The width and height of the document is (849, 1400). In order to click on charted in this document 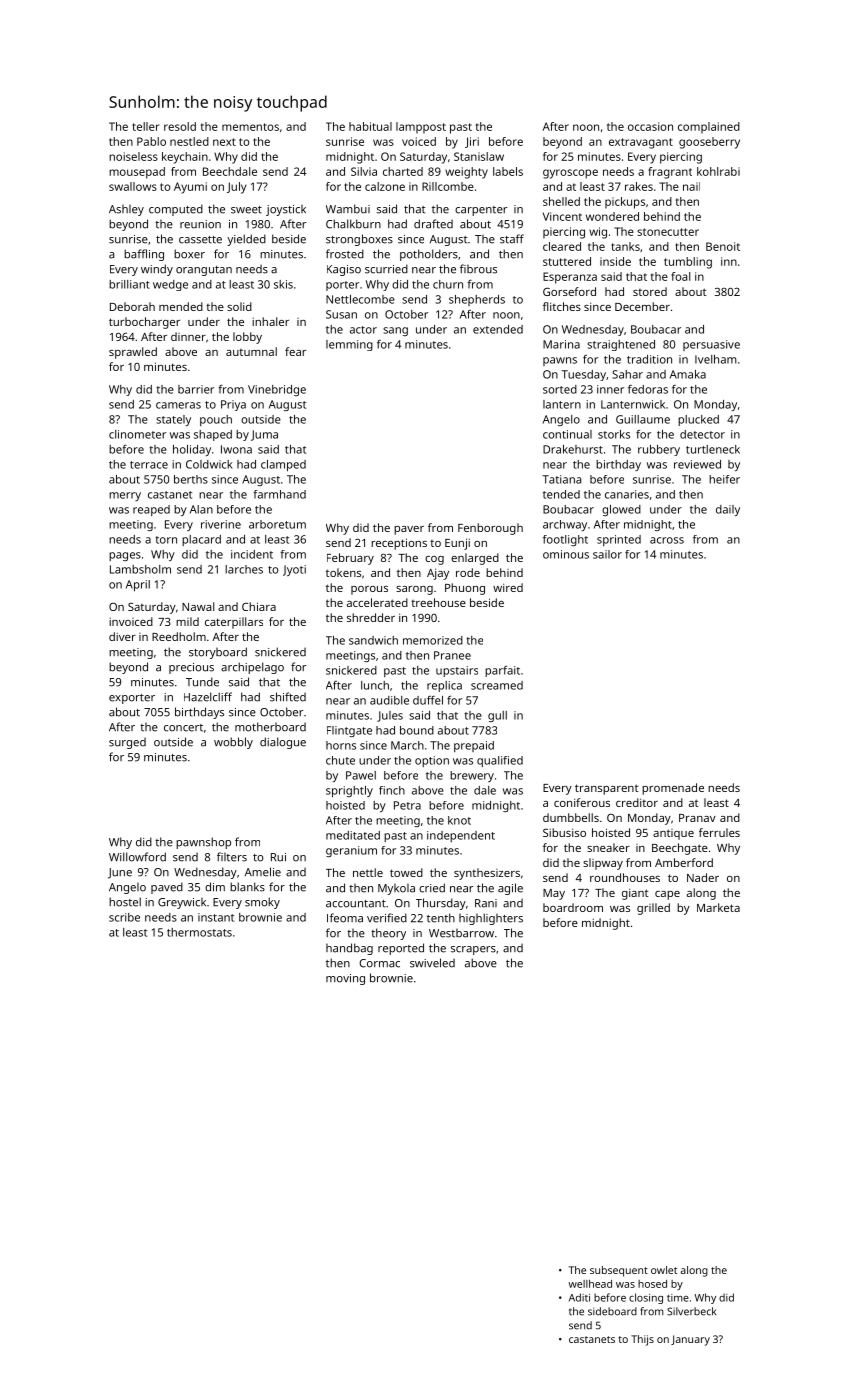, I will do `click(403, 171)`.
